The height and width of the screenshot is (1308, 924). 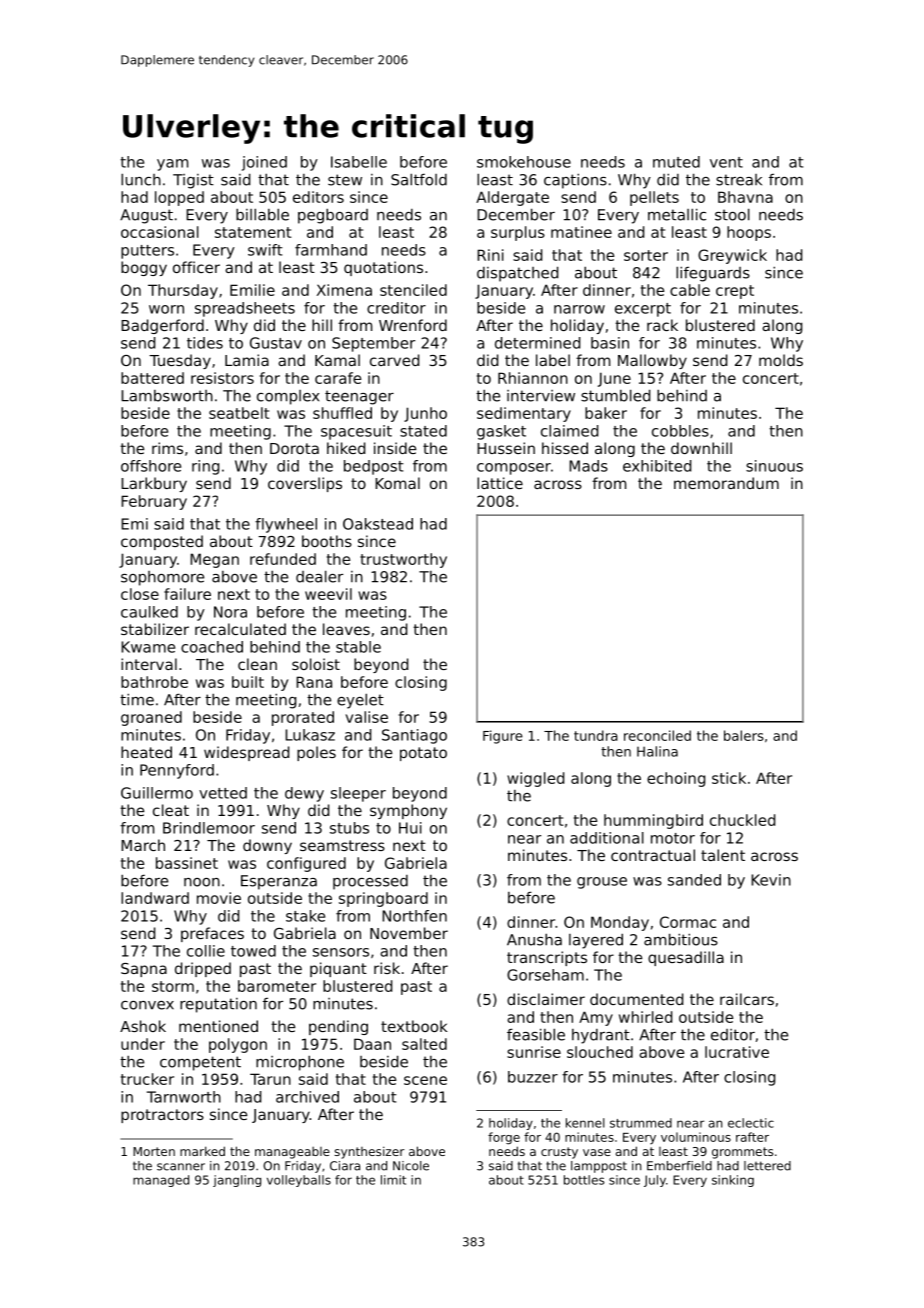 What do you see at coordinates (369, 1152) in the screenshot?
I see `synthesizer` at bounding box center [369, 1152].
